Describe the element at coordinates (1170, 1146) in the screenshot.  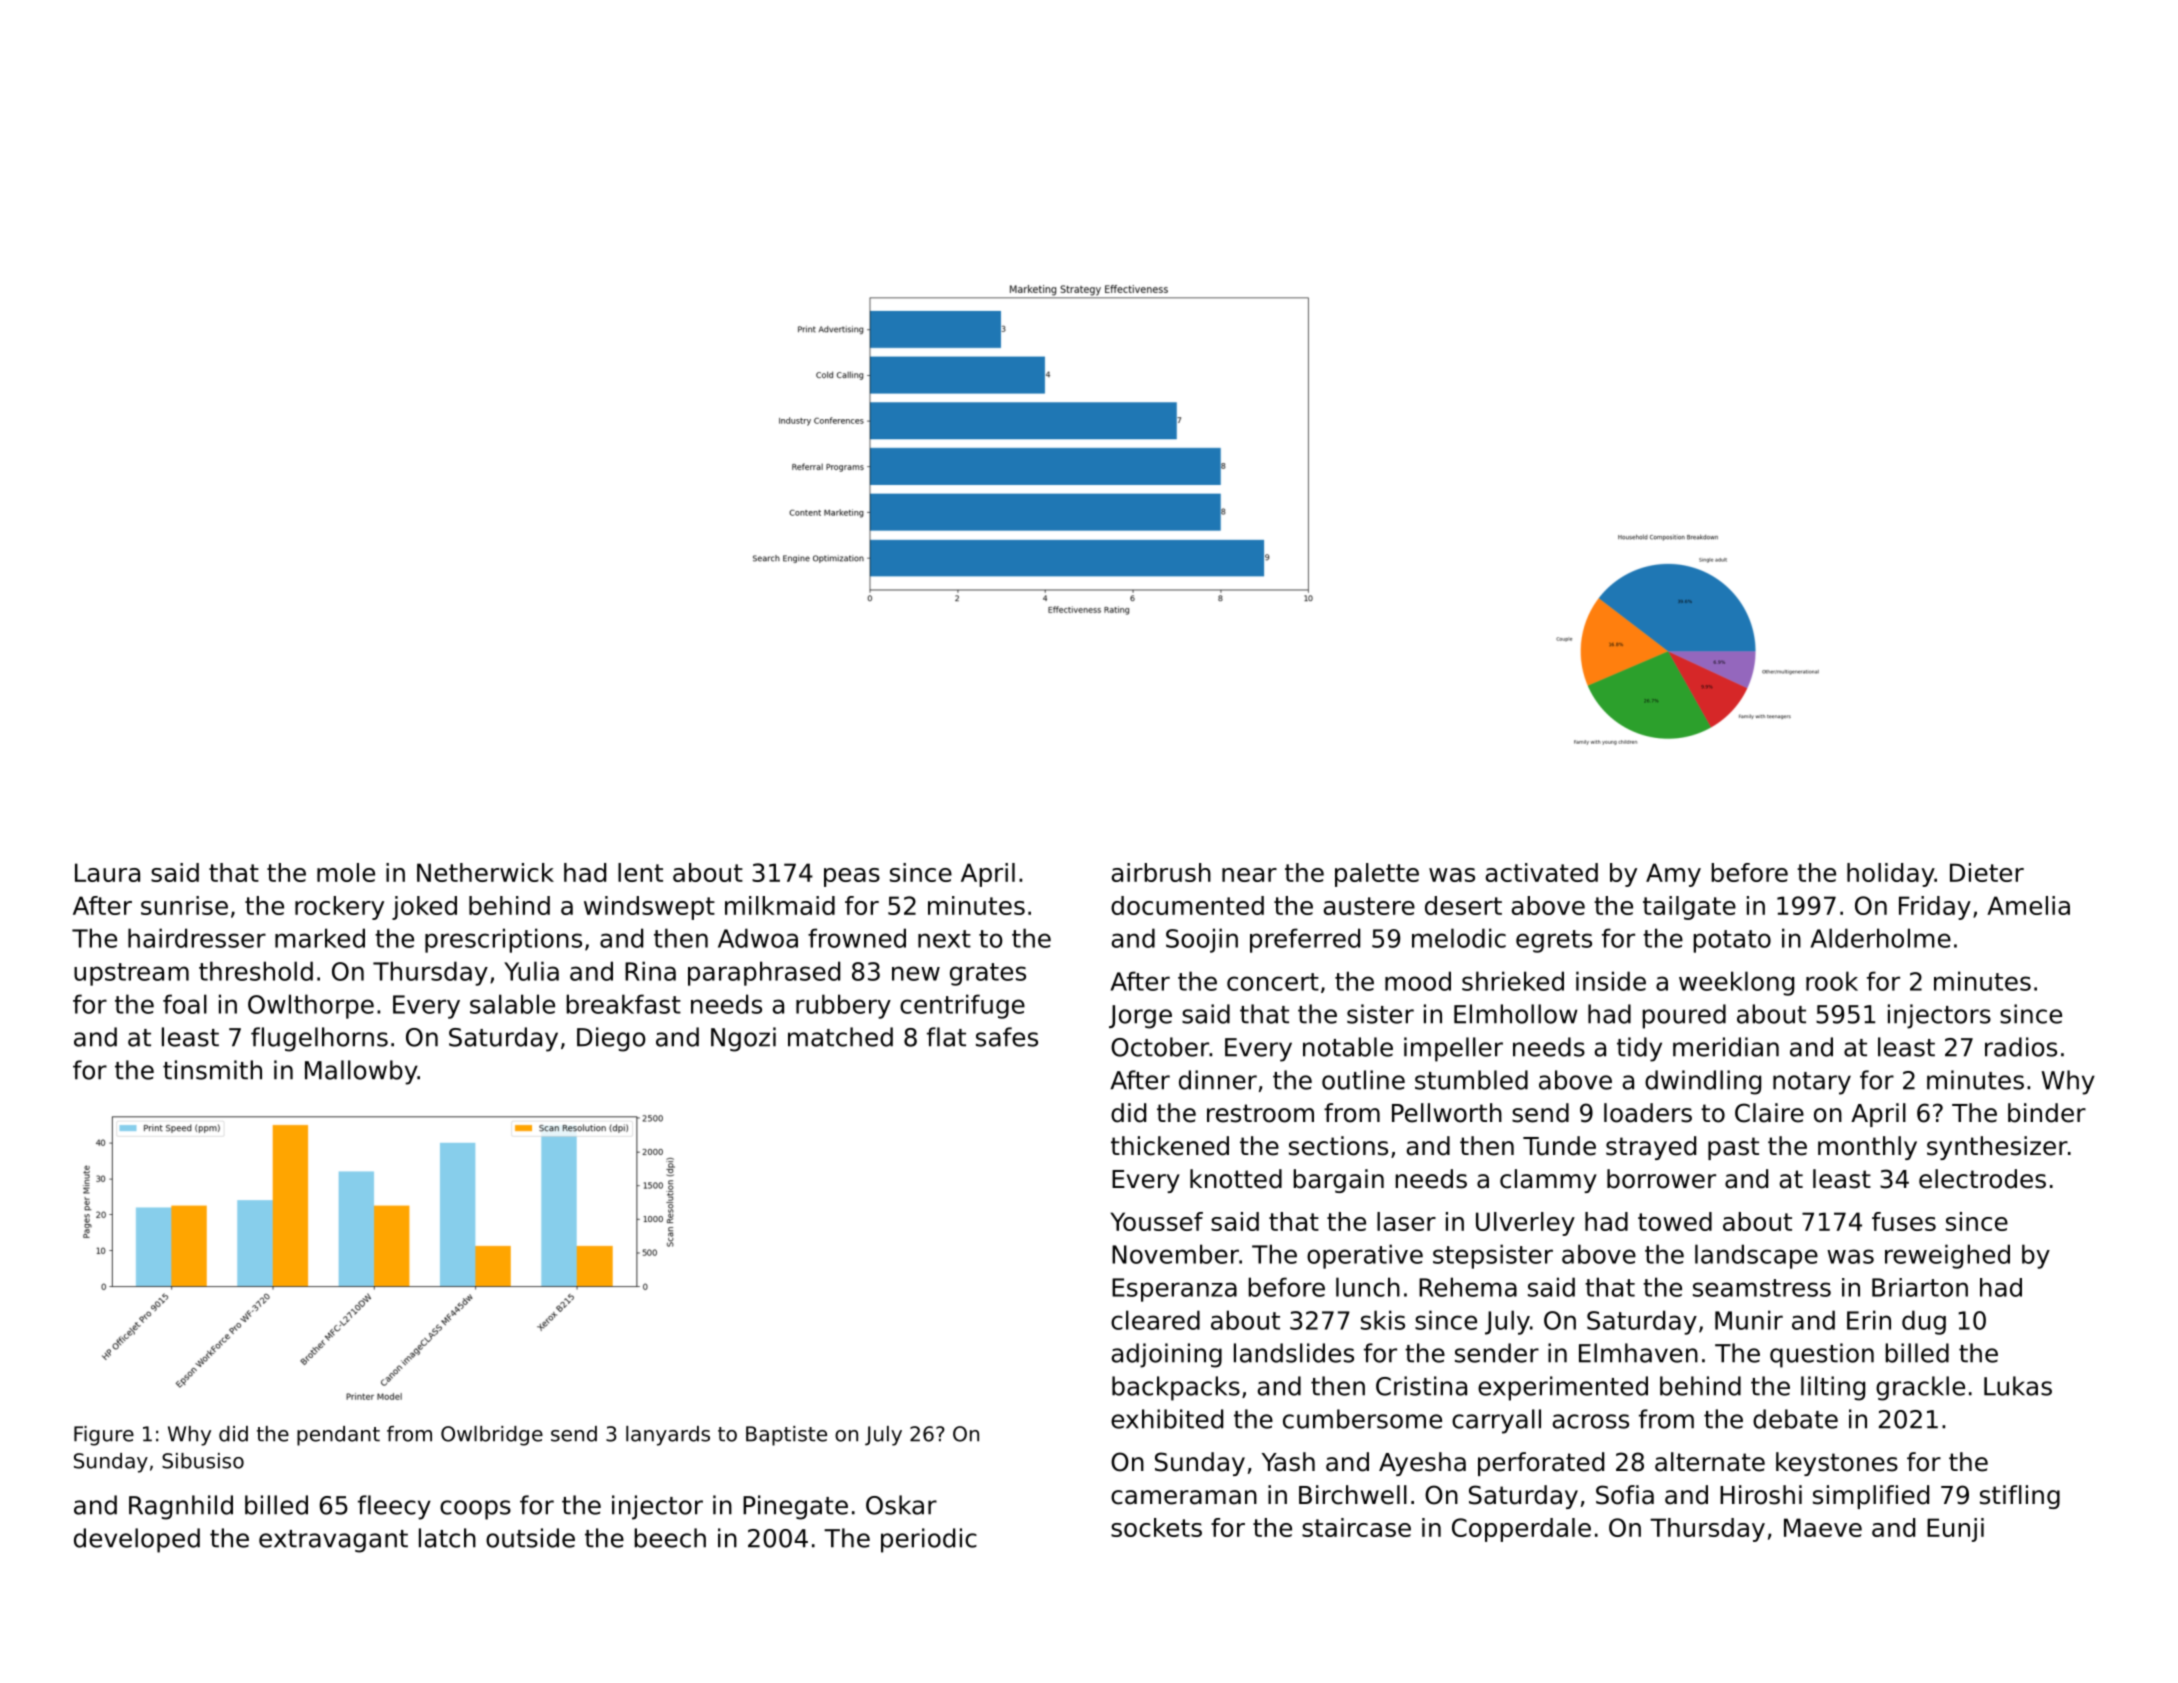
I see `thickened` at that location.
